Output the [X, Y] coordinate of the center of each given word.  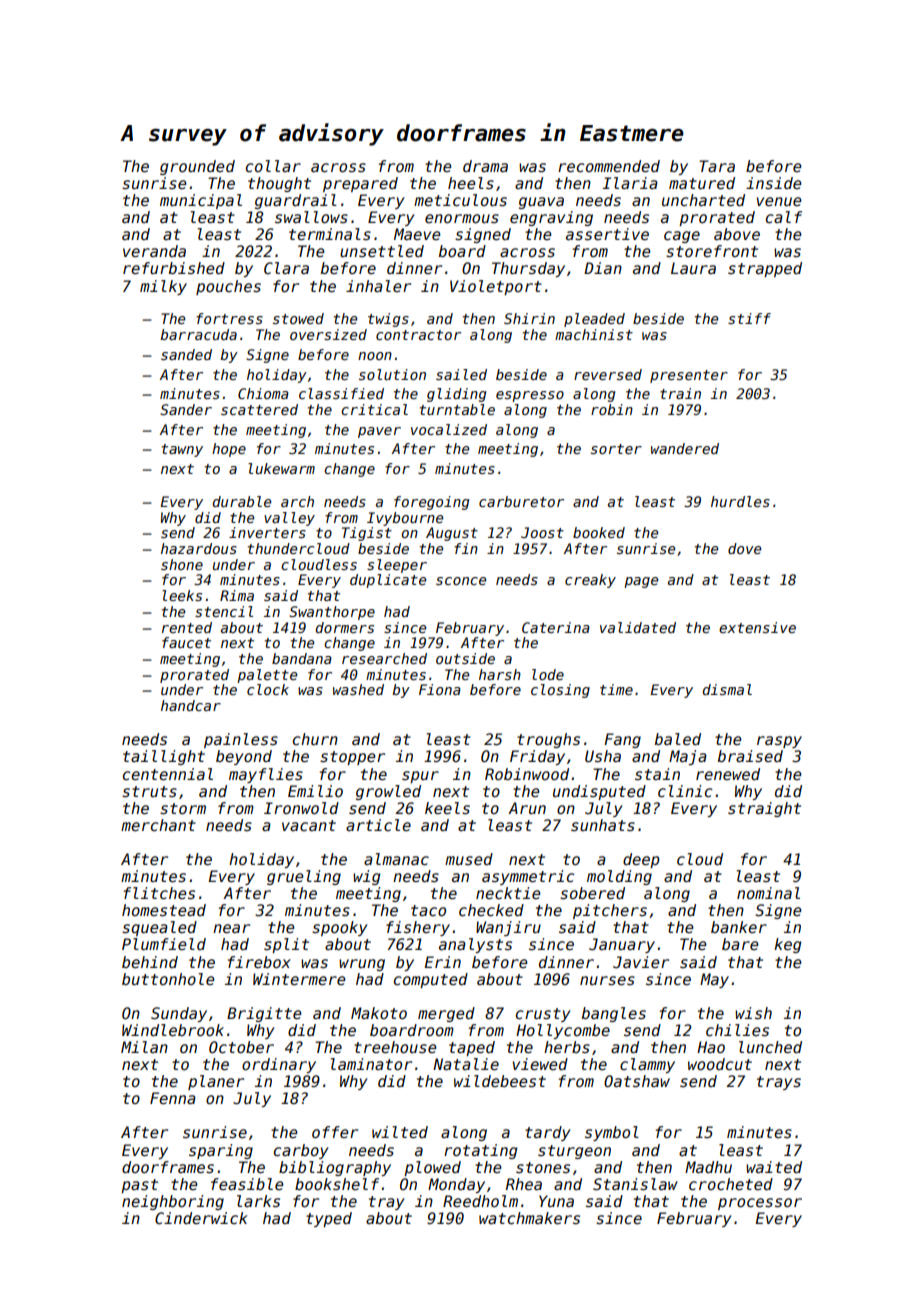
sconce [461, 581]
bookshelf [337, 1184]
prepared [360, 184]
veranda [154, 251]
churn [315, 739]
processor [760, 1204]
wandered [685, 448]
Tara [717, 166]
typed [329, 1219]
